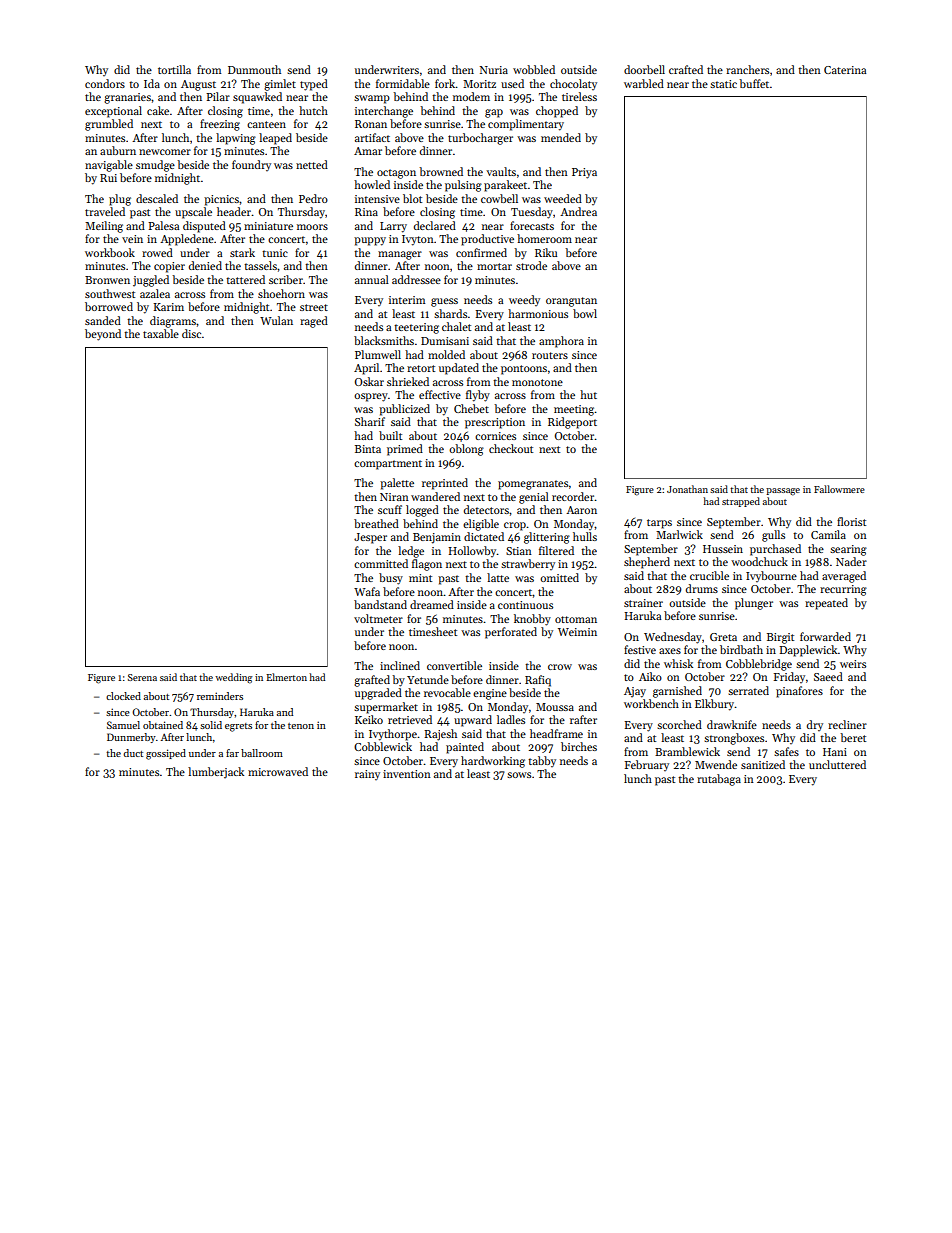  I want to click on April, so click(366, 369).
